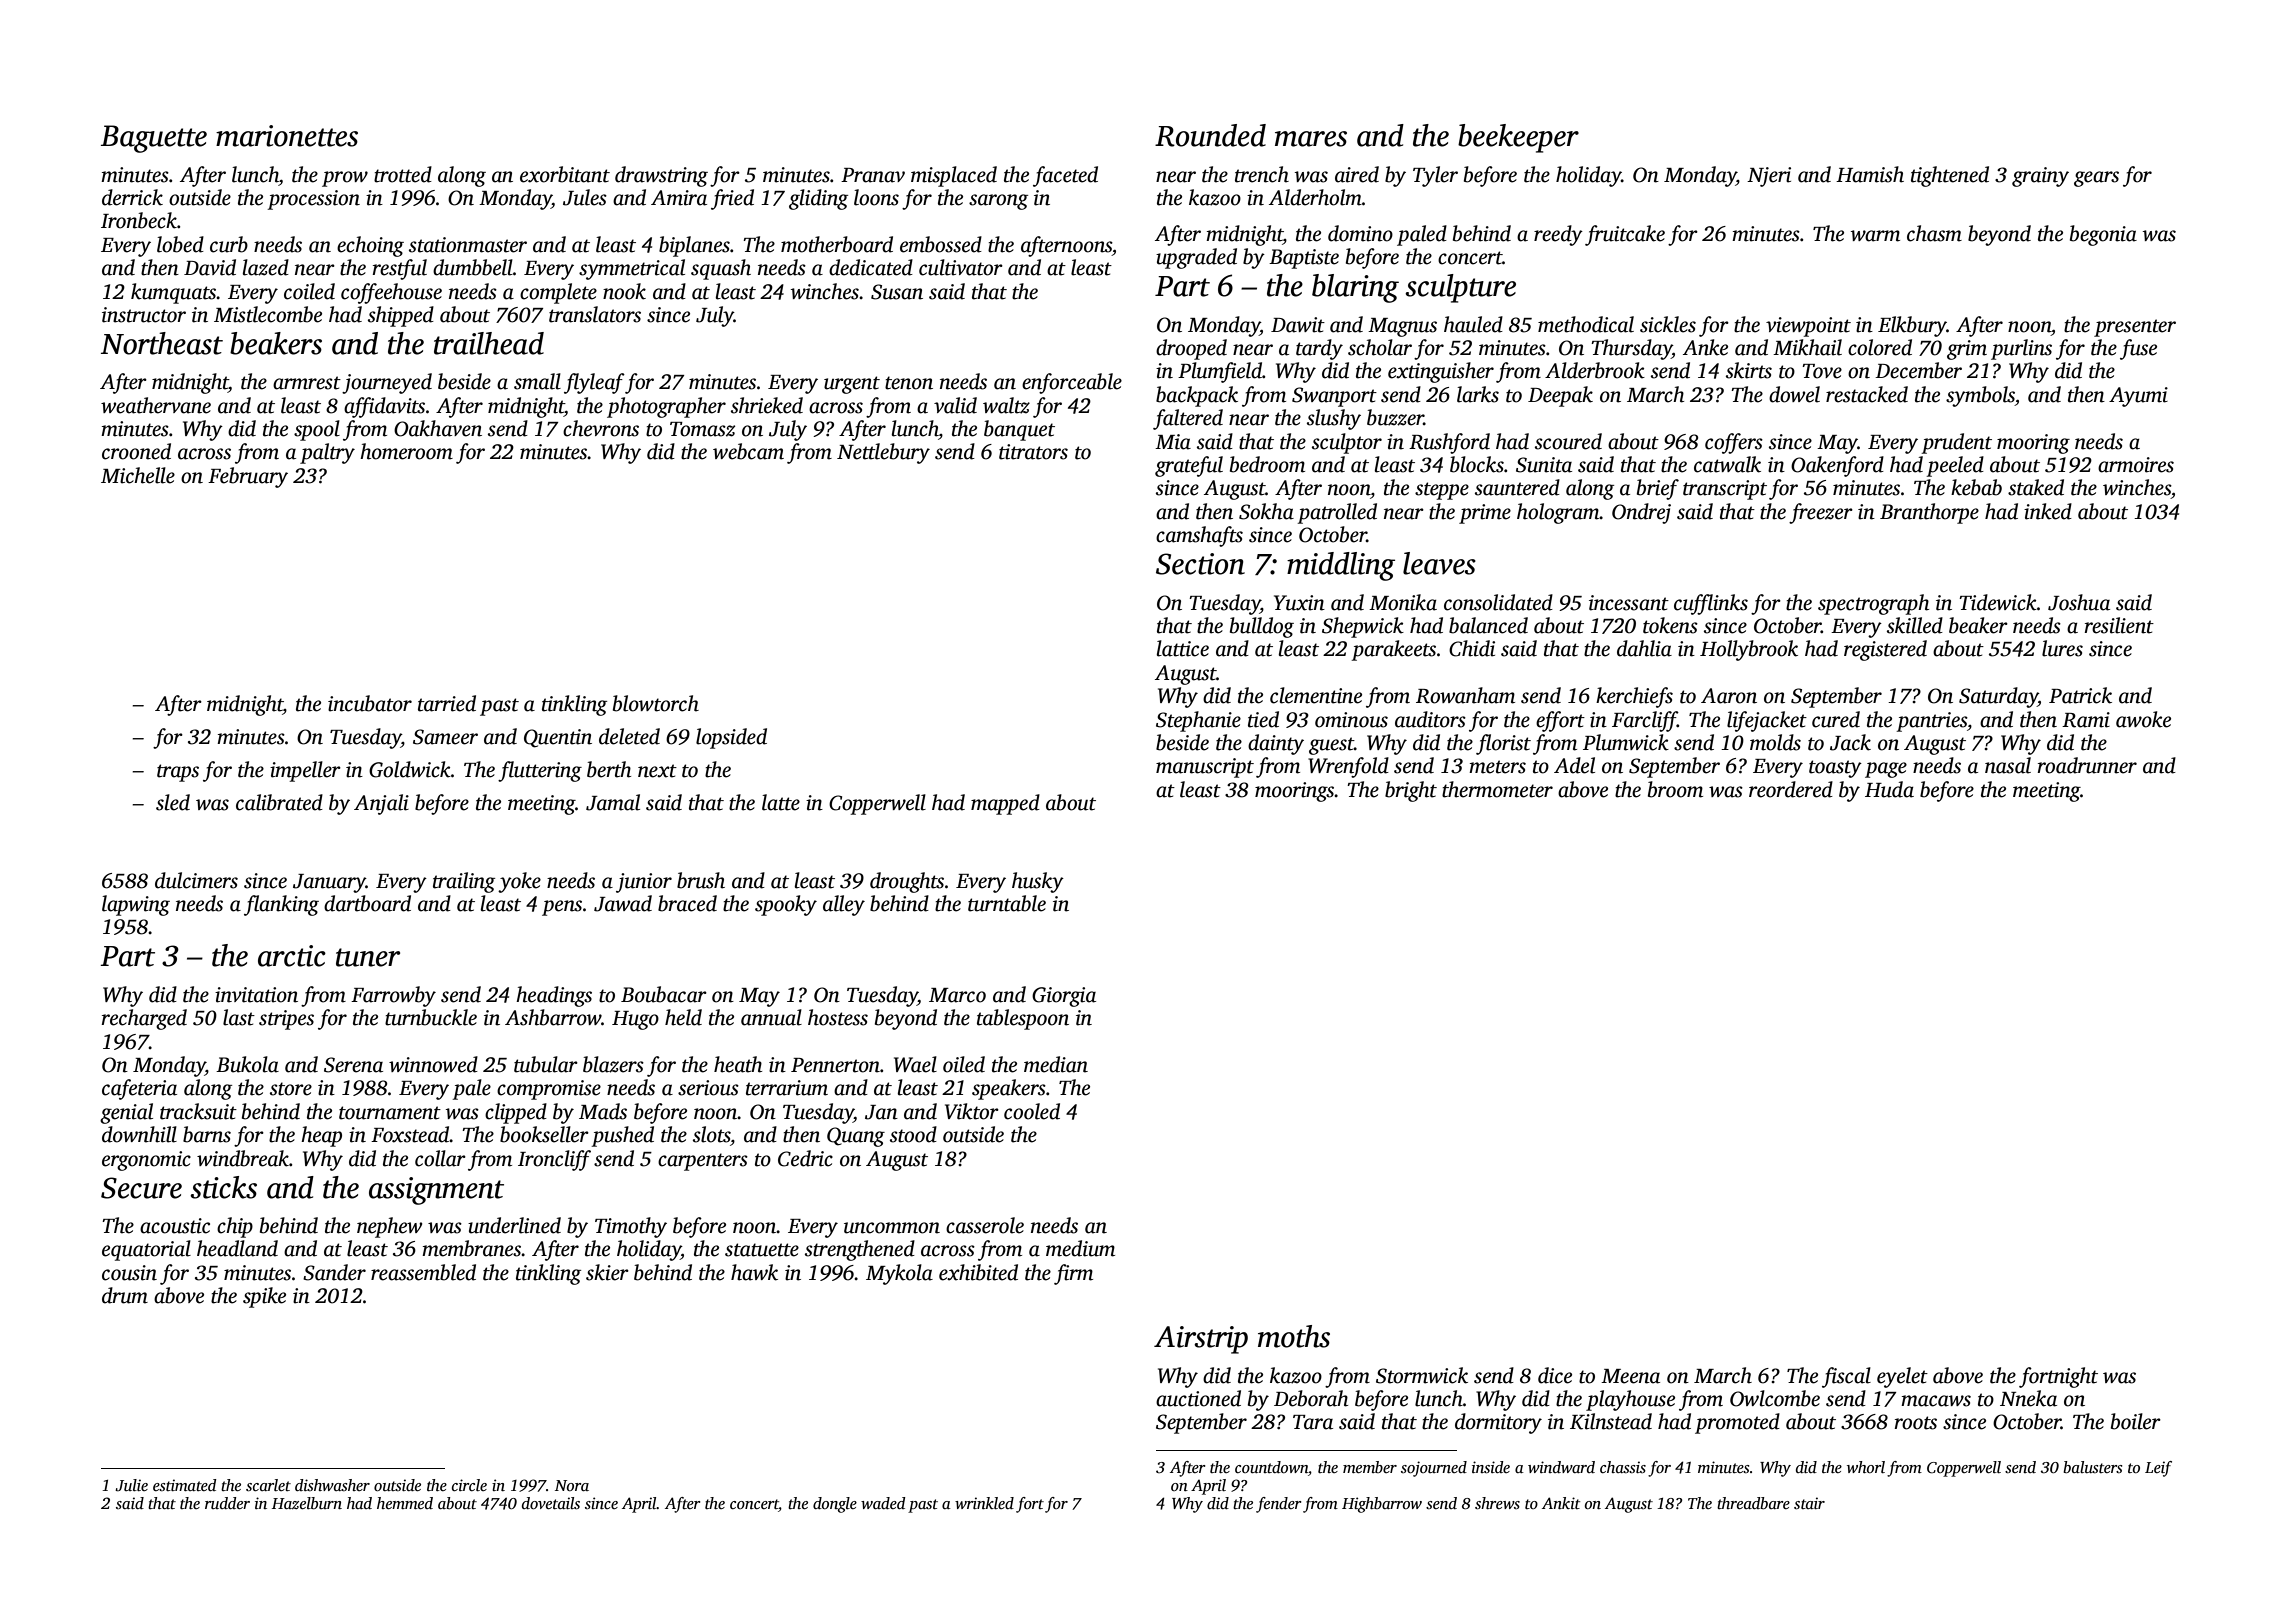  Describe the element at coordinates (132, 197) in the screenshot. I see `derrick` at that location.
